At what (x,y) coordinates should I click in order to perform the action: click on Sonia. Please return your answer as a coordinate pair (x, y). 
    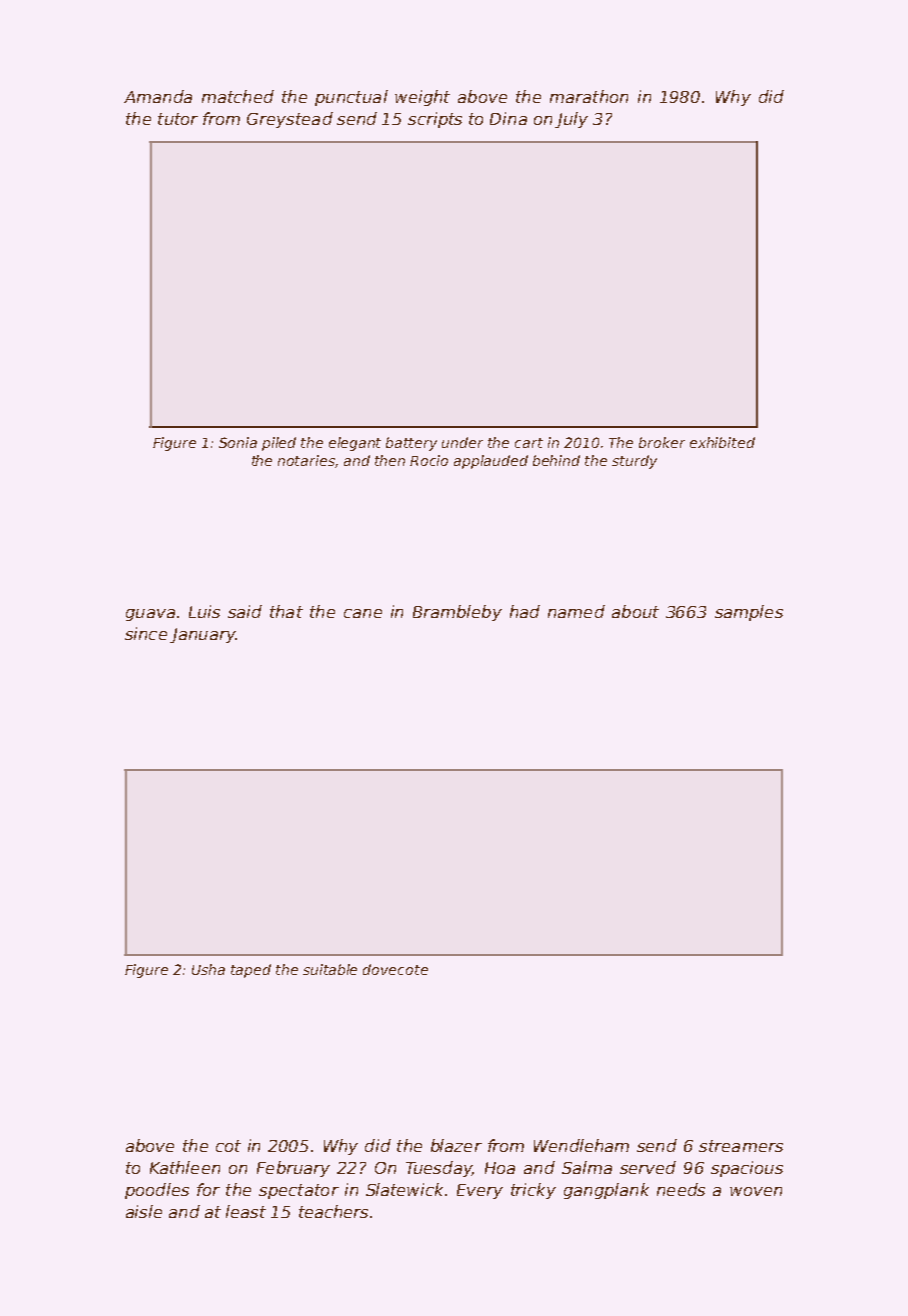
    Looking at the image, I should click on (238, 442).
